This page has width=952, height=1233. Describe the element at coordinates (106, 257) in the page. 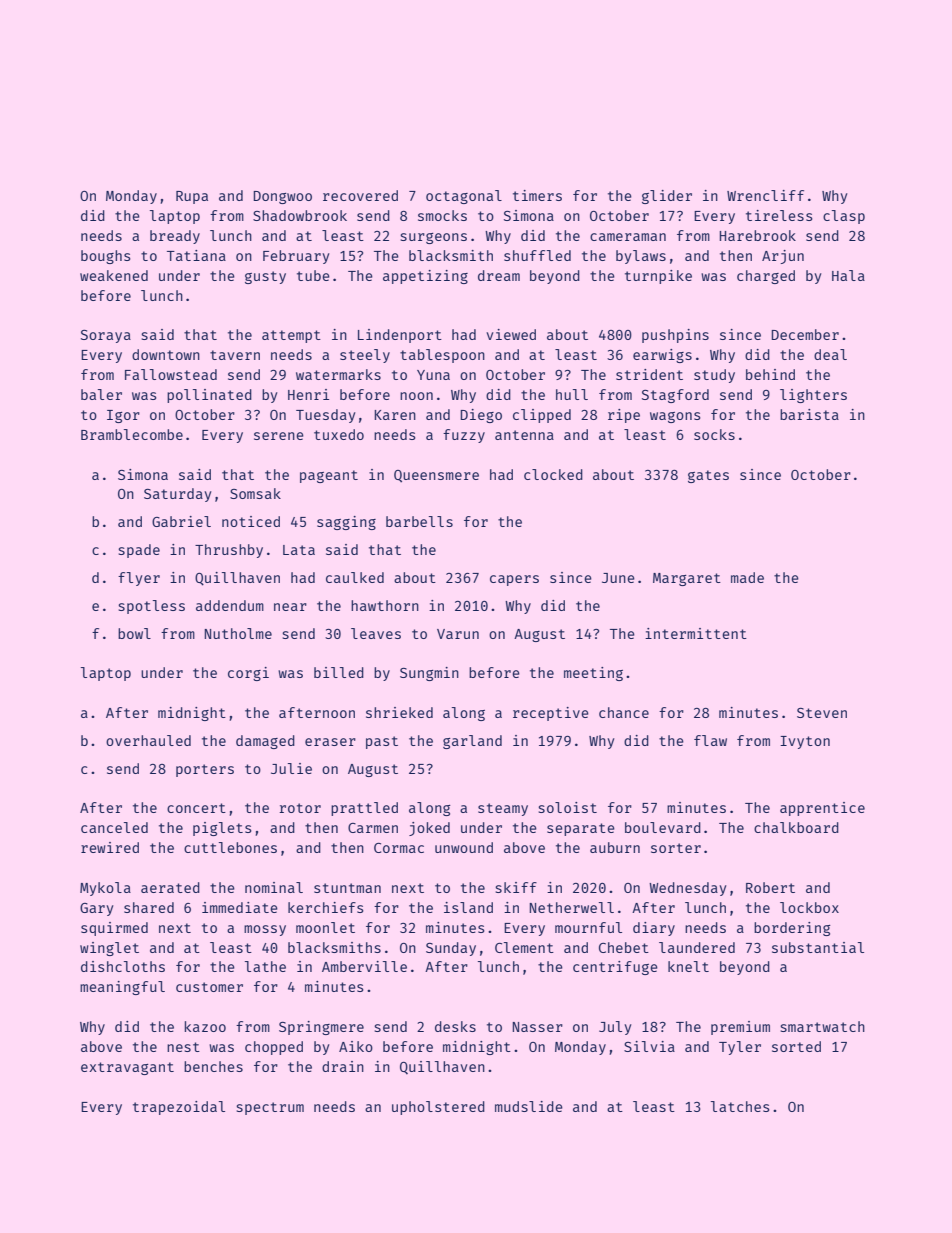

I see `boughs` at that location.
